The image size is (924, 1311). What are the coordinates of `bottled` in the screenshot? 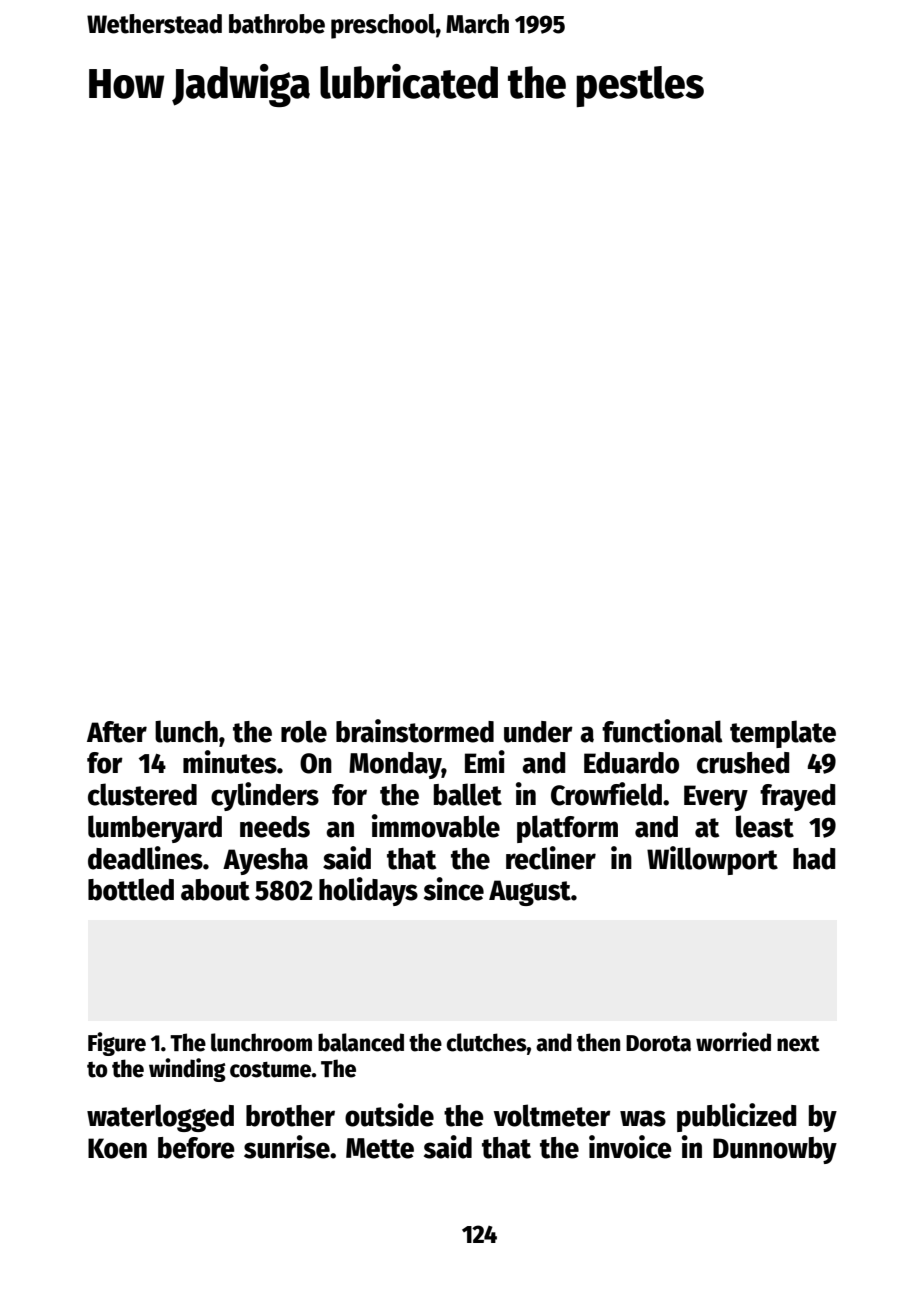 It's located at (131, 889).
